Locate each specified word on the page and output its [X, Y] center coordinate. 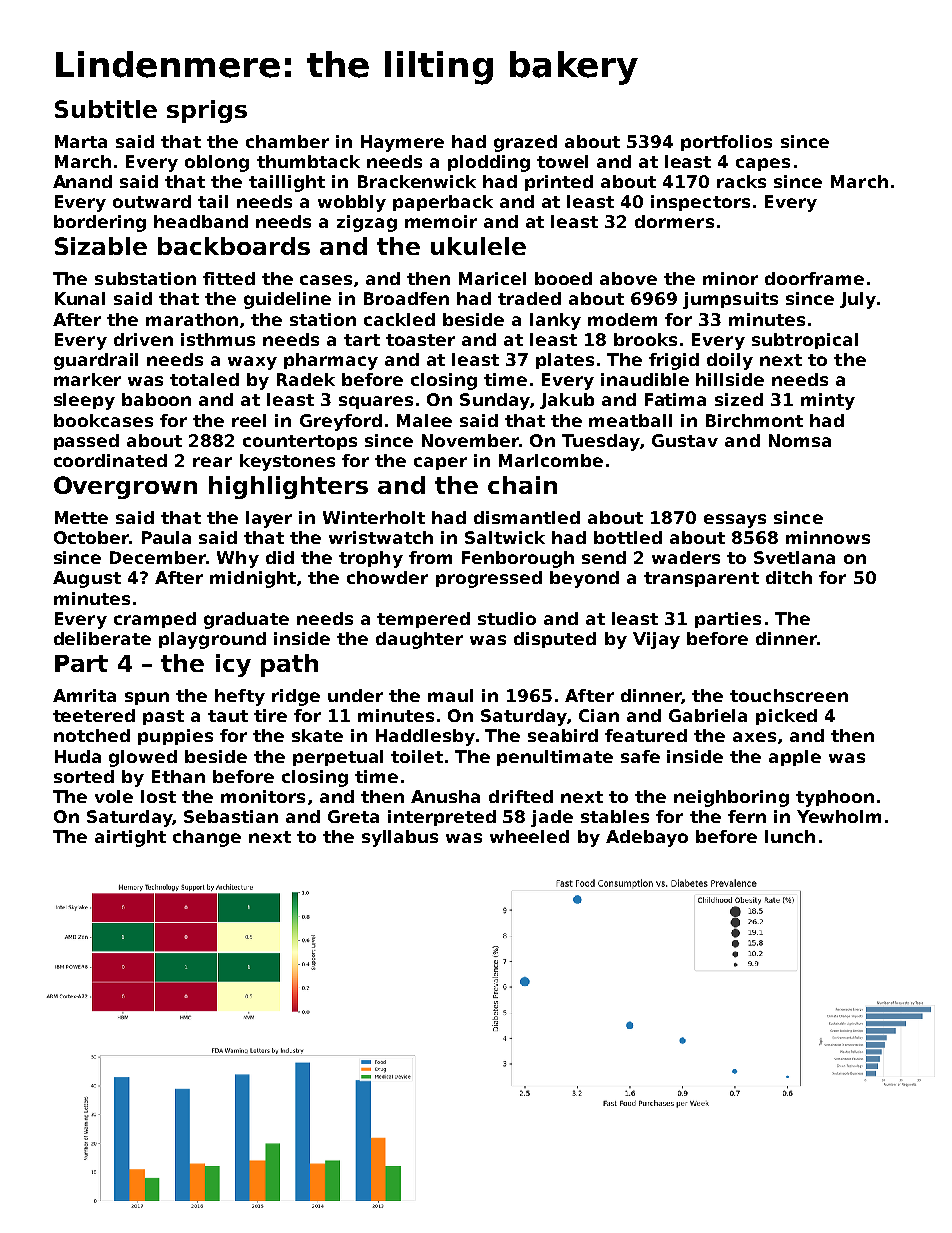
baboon [156, 399]
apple [795, 758]
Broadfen [406, 298]
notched [92, 735]
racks [741, 181]
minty [828, 401]
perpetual [338, 758]
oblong [217, 163]
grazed [525, 143]
